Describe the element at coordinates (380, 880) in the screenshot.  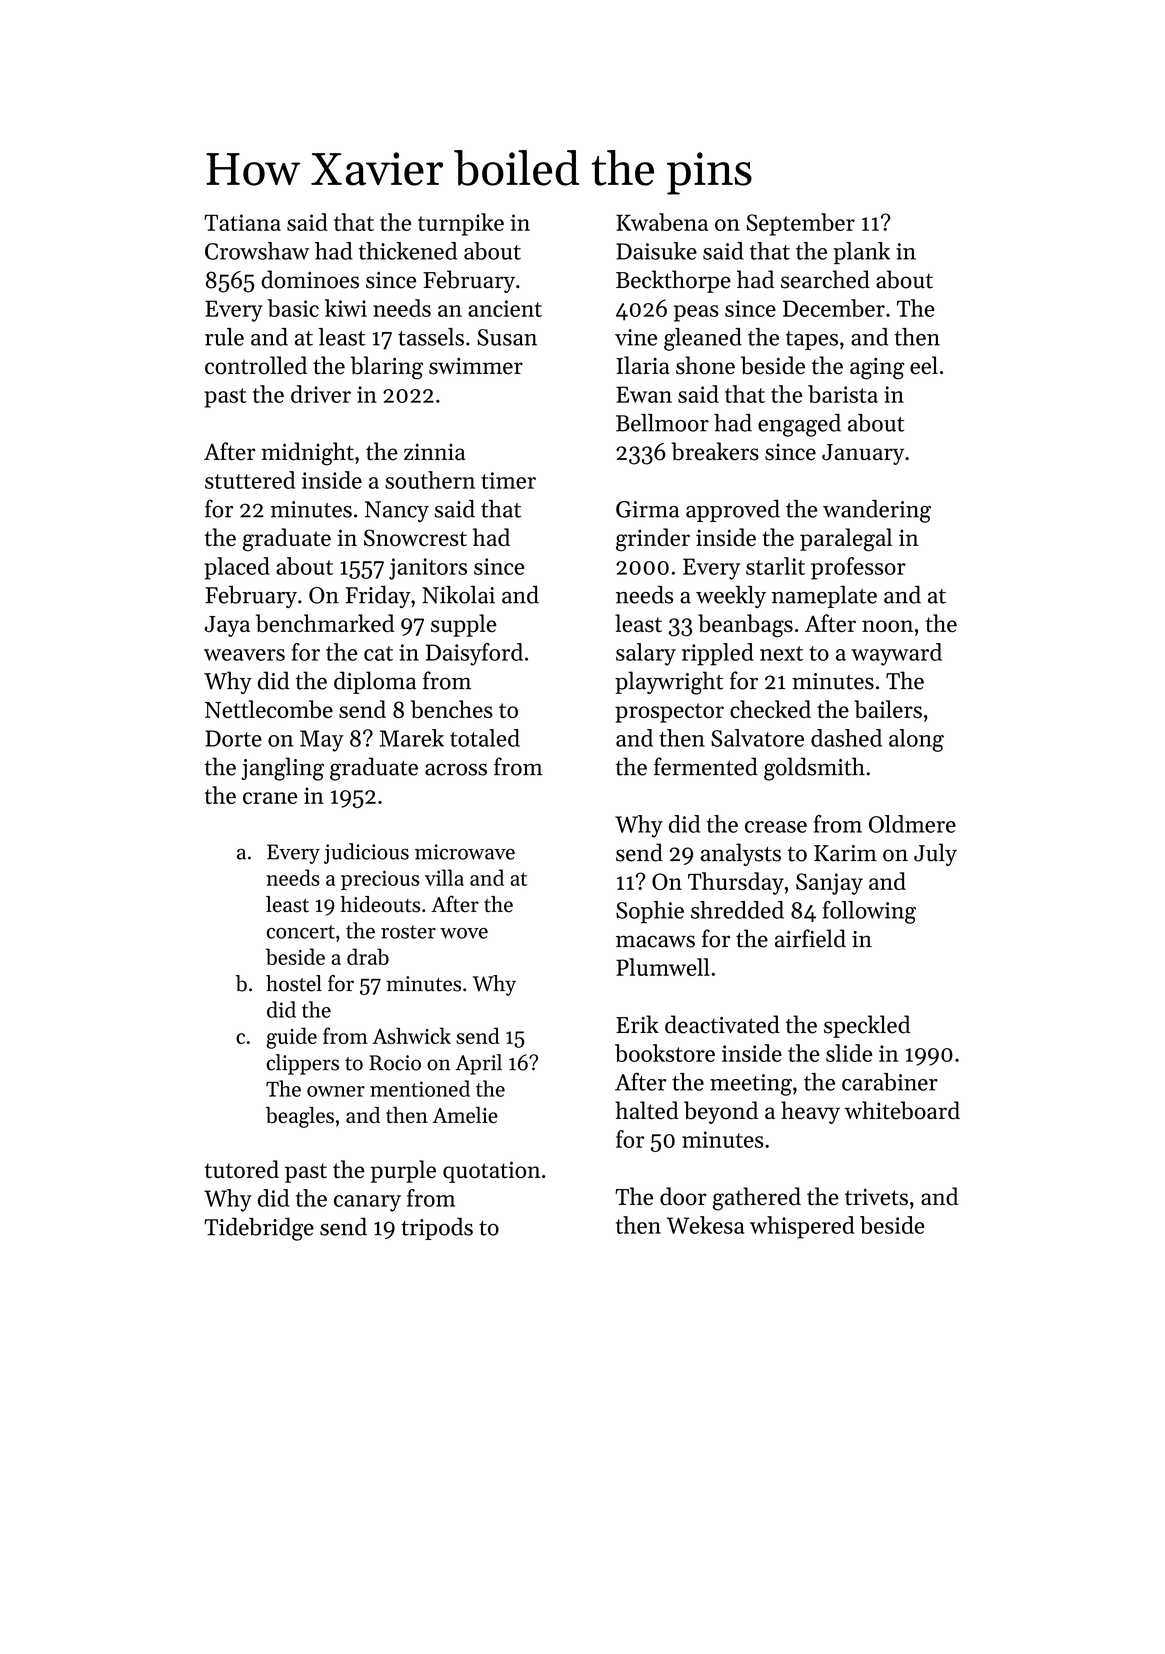
I see `precious` at that location.
